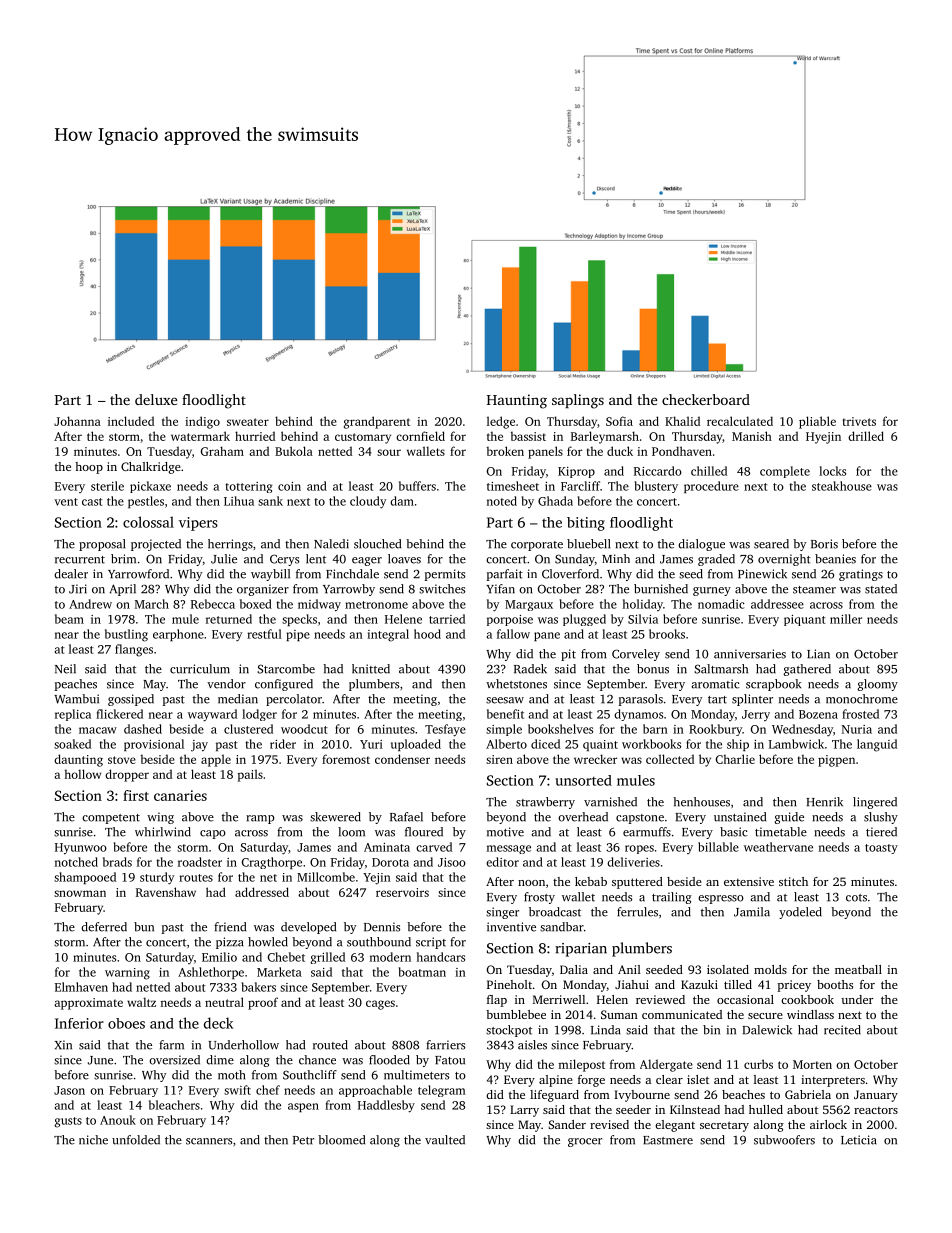 The width and height of the screenshot is (952, 1233). I want to click on Pineholt, so click(509, 984).
